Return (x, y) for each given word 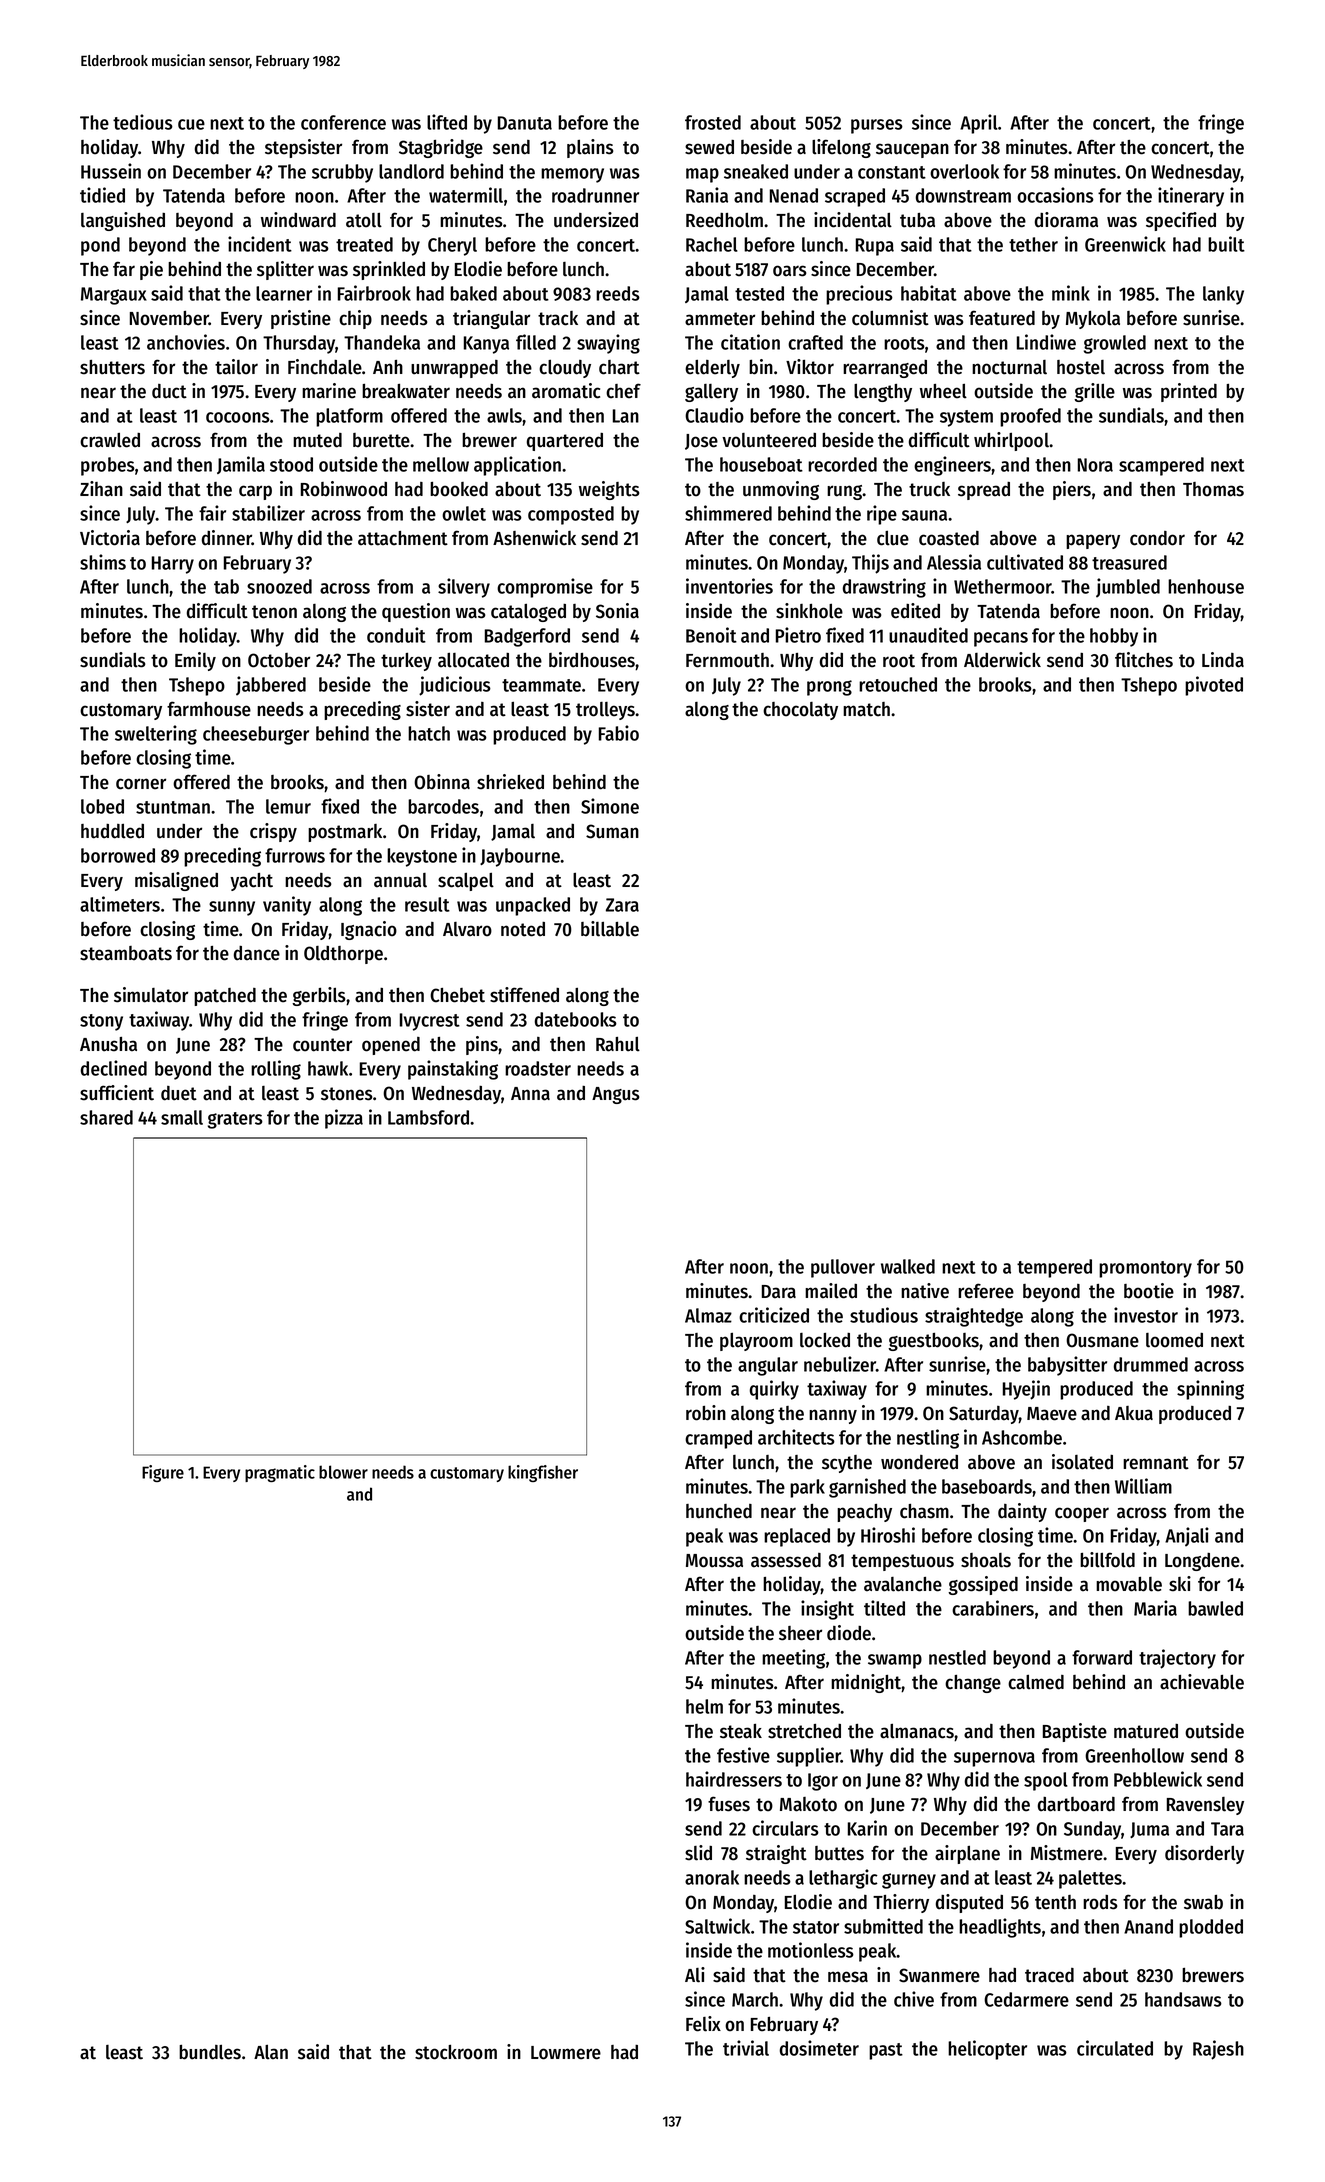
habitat (929, 293)
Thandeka (382, 342)
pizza (344, 1119)
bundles (210, 2052)
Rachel (712, 244)
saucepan (912, 150)
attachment (403, 538)
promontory (1145, 1269)
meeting (793, 1659)
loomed (1174, 1340)
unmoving (781, 490)
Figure (163, 1473)
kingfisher (543, 1473)
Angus (616, 1095)
